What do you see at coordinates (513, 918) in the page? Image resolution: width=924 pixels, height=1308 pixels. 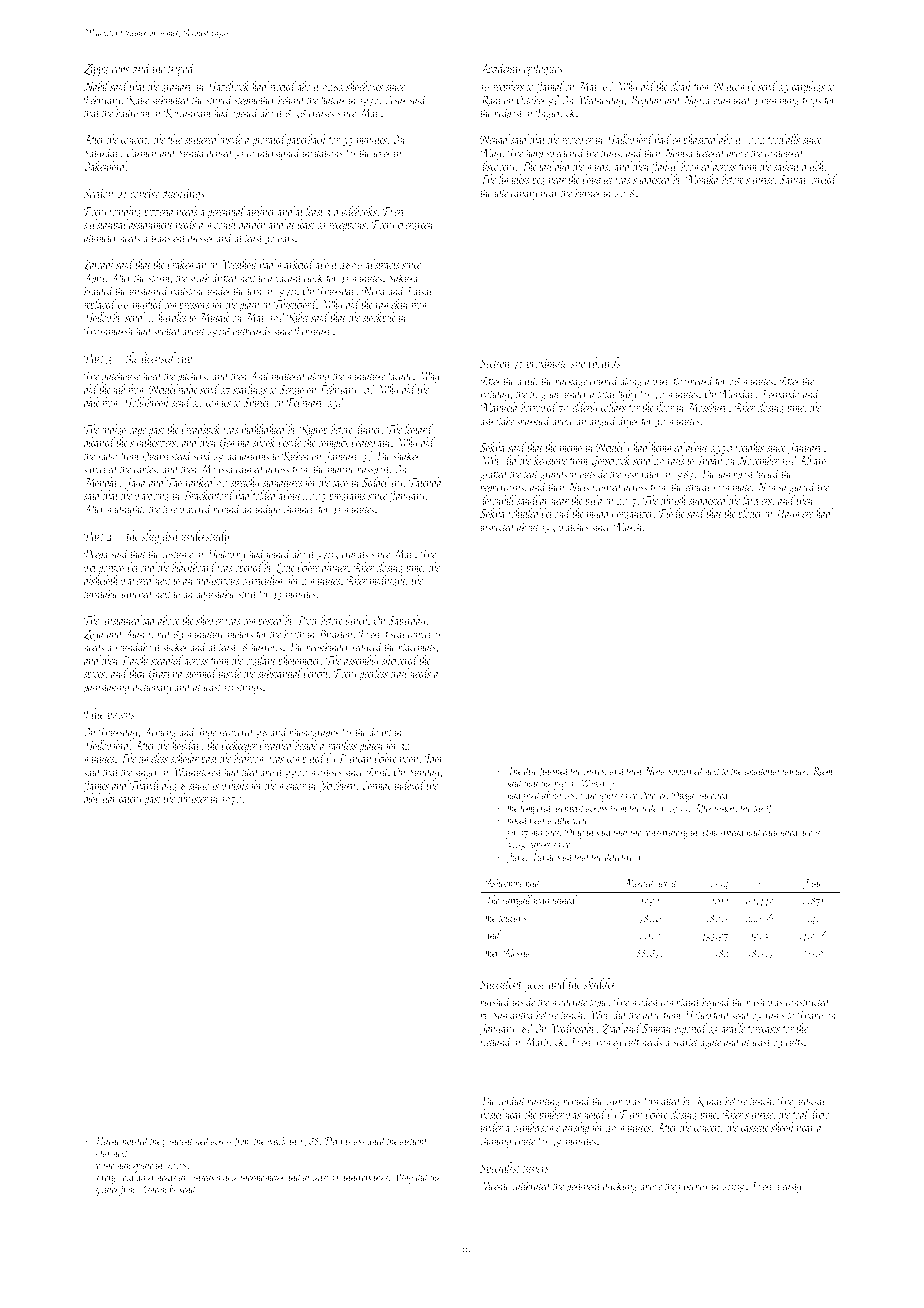 I see `toucans` at bounding box center [513, 918].
